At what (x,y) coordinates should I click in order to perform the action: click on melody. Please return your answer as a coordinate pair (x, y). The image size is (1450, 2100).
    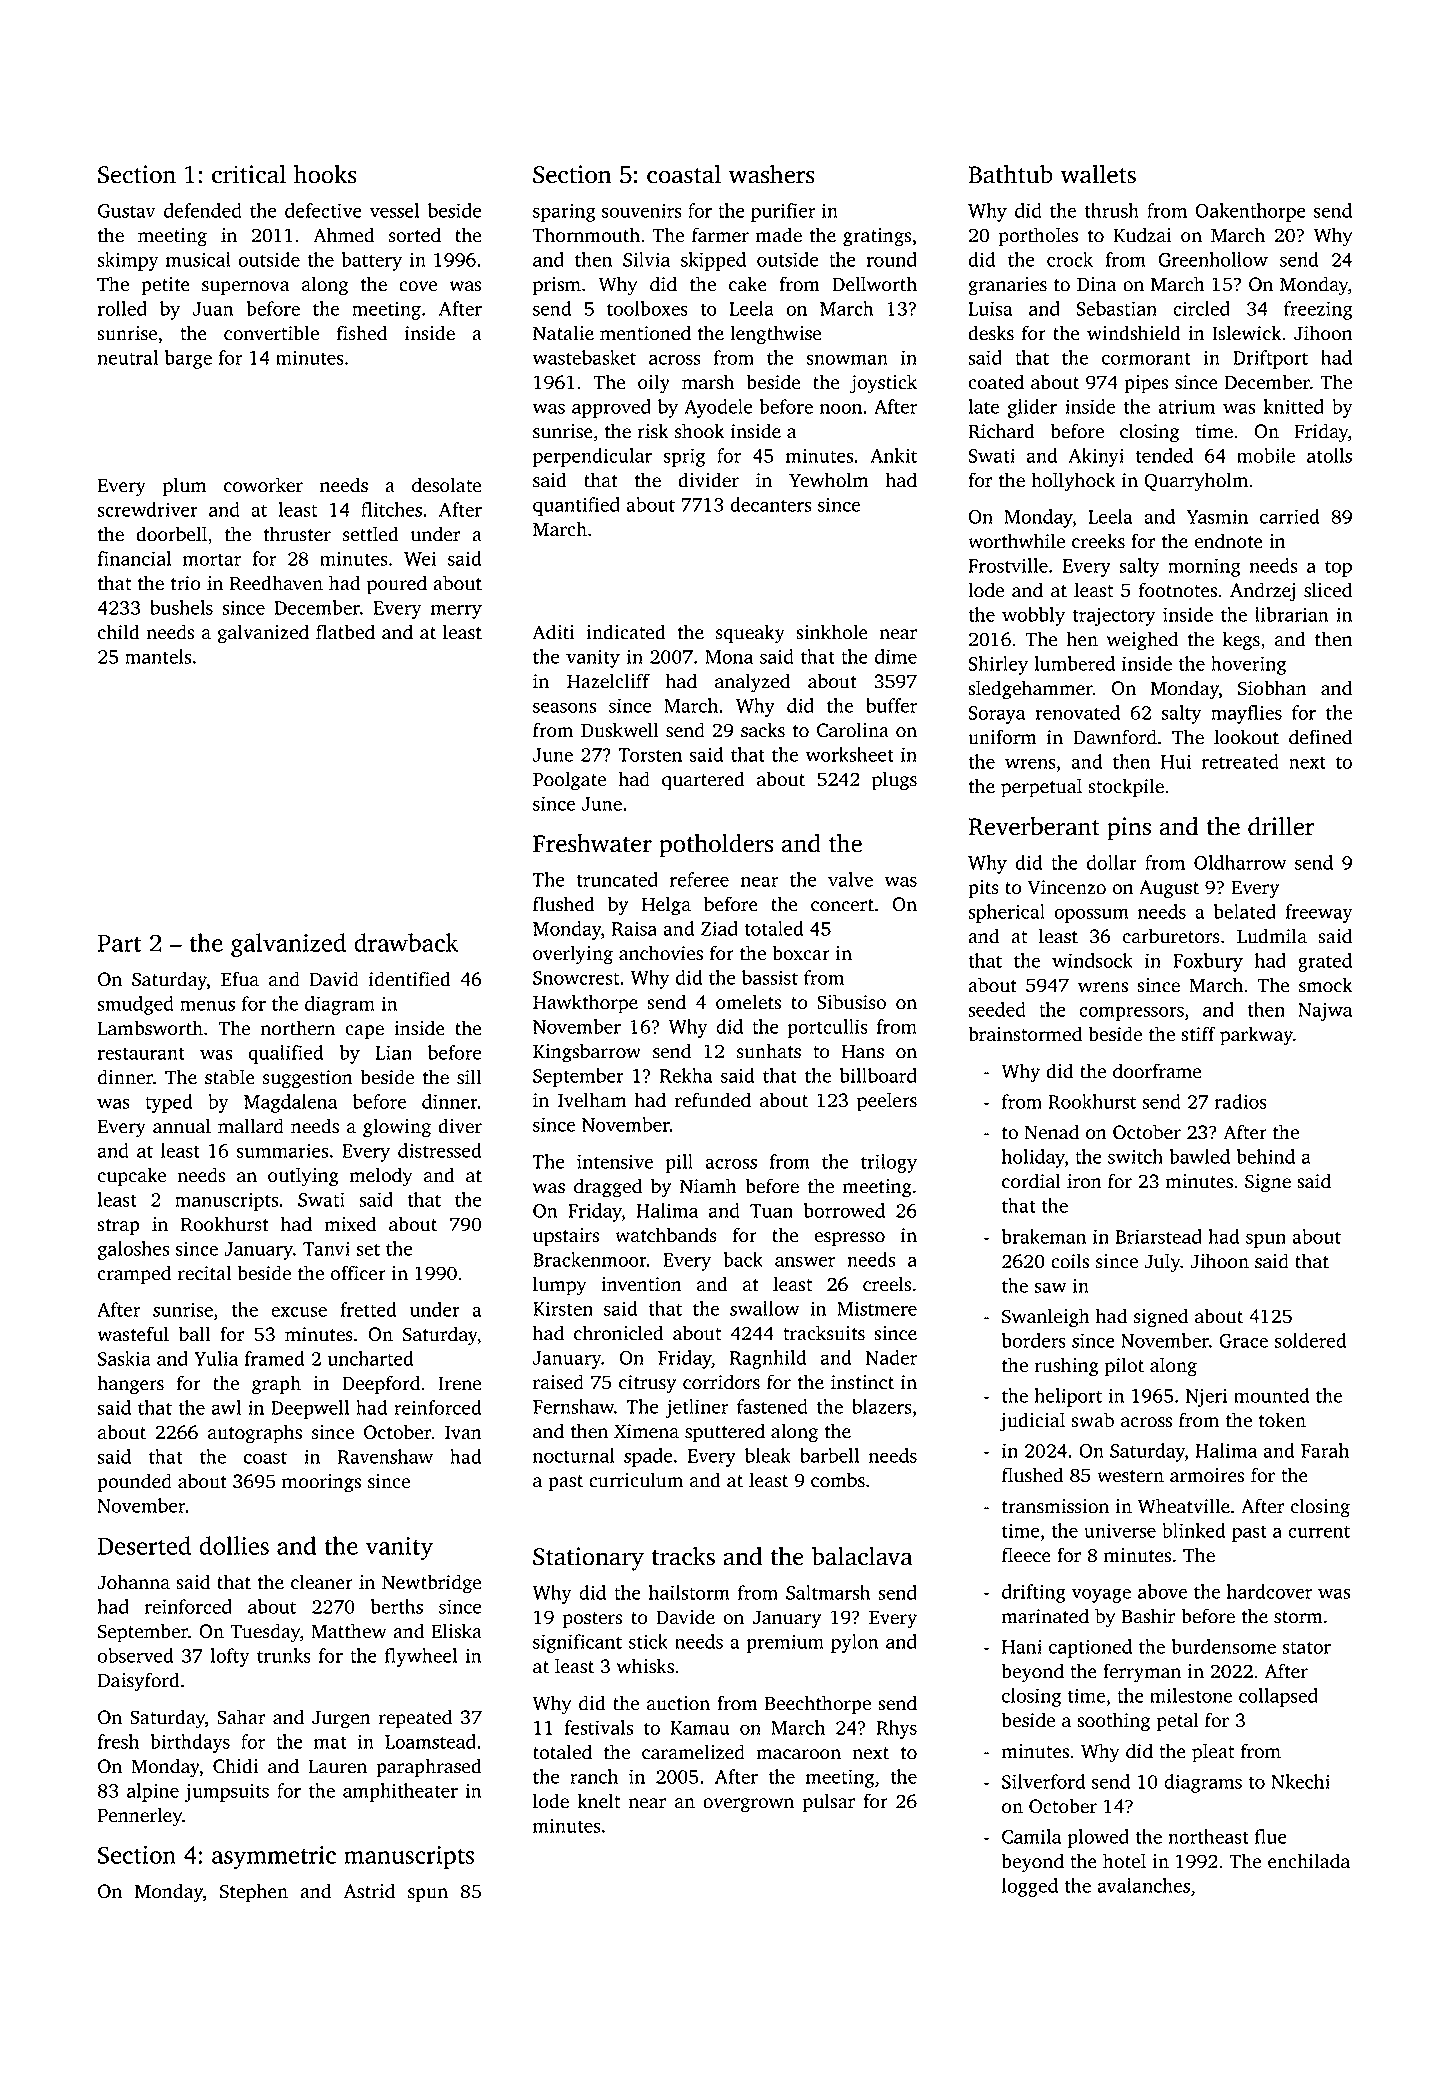
    Looking at the image, I should click on (381, 1177).
